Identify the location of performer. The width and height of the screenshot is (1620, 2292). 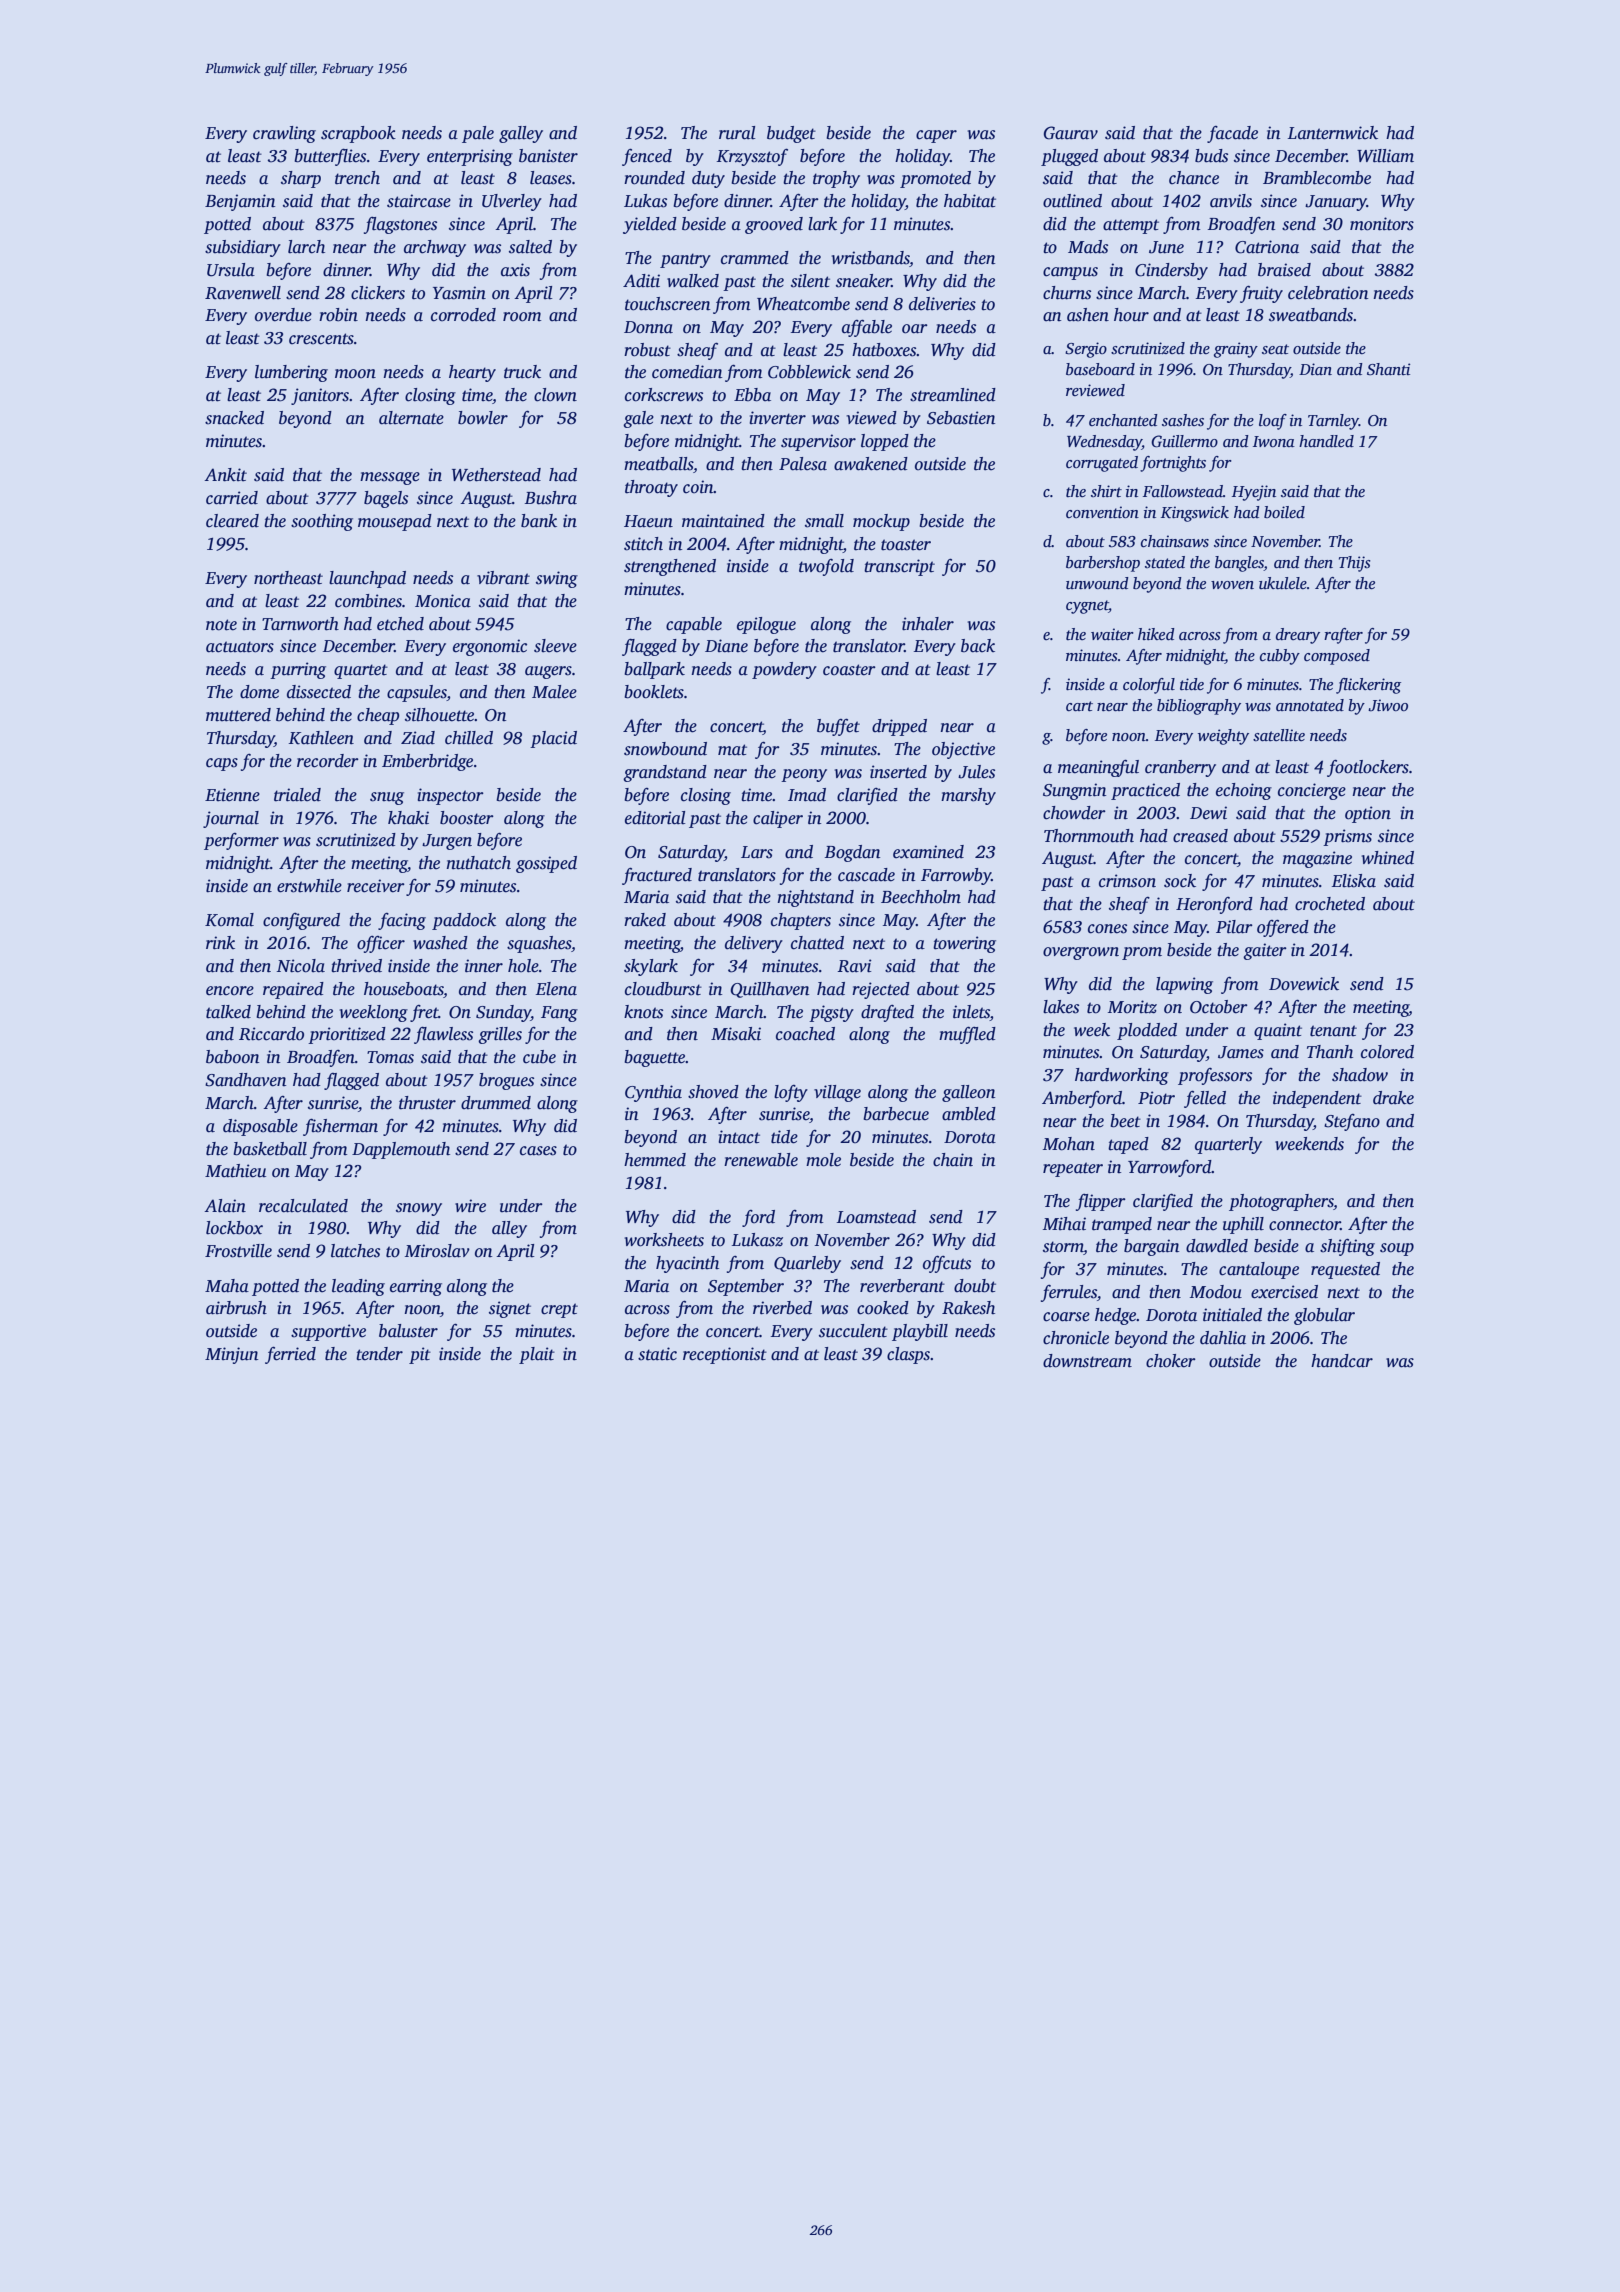
(241, 841).
